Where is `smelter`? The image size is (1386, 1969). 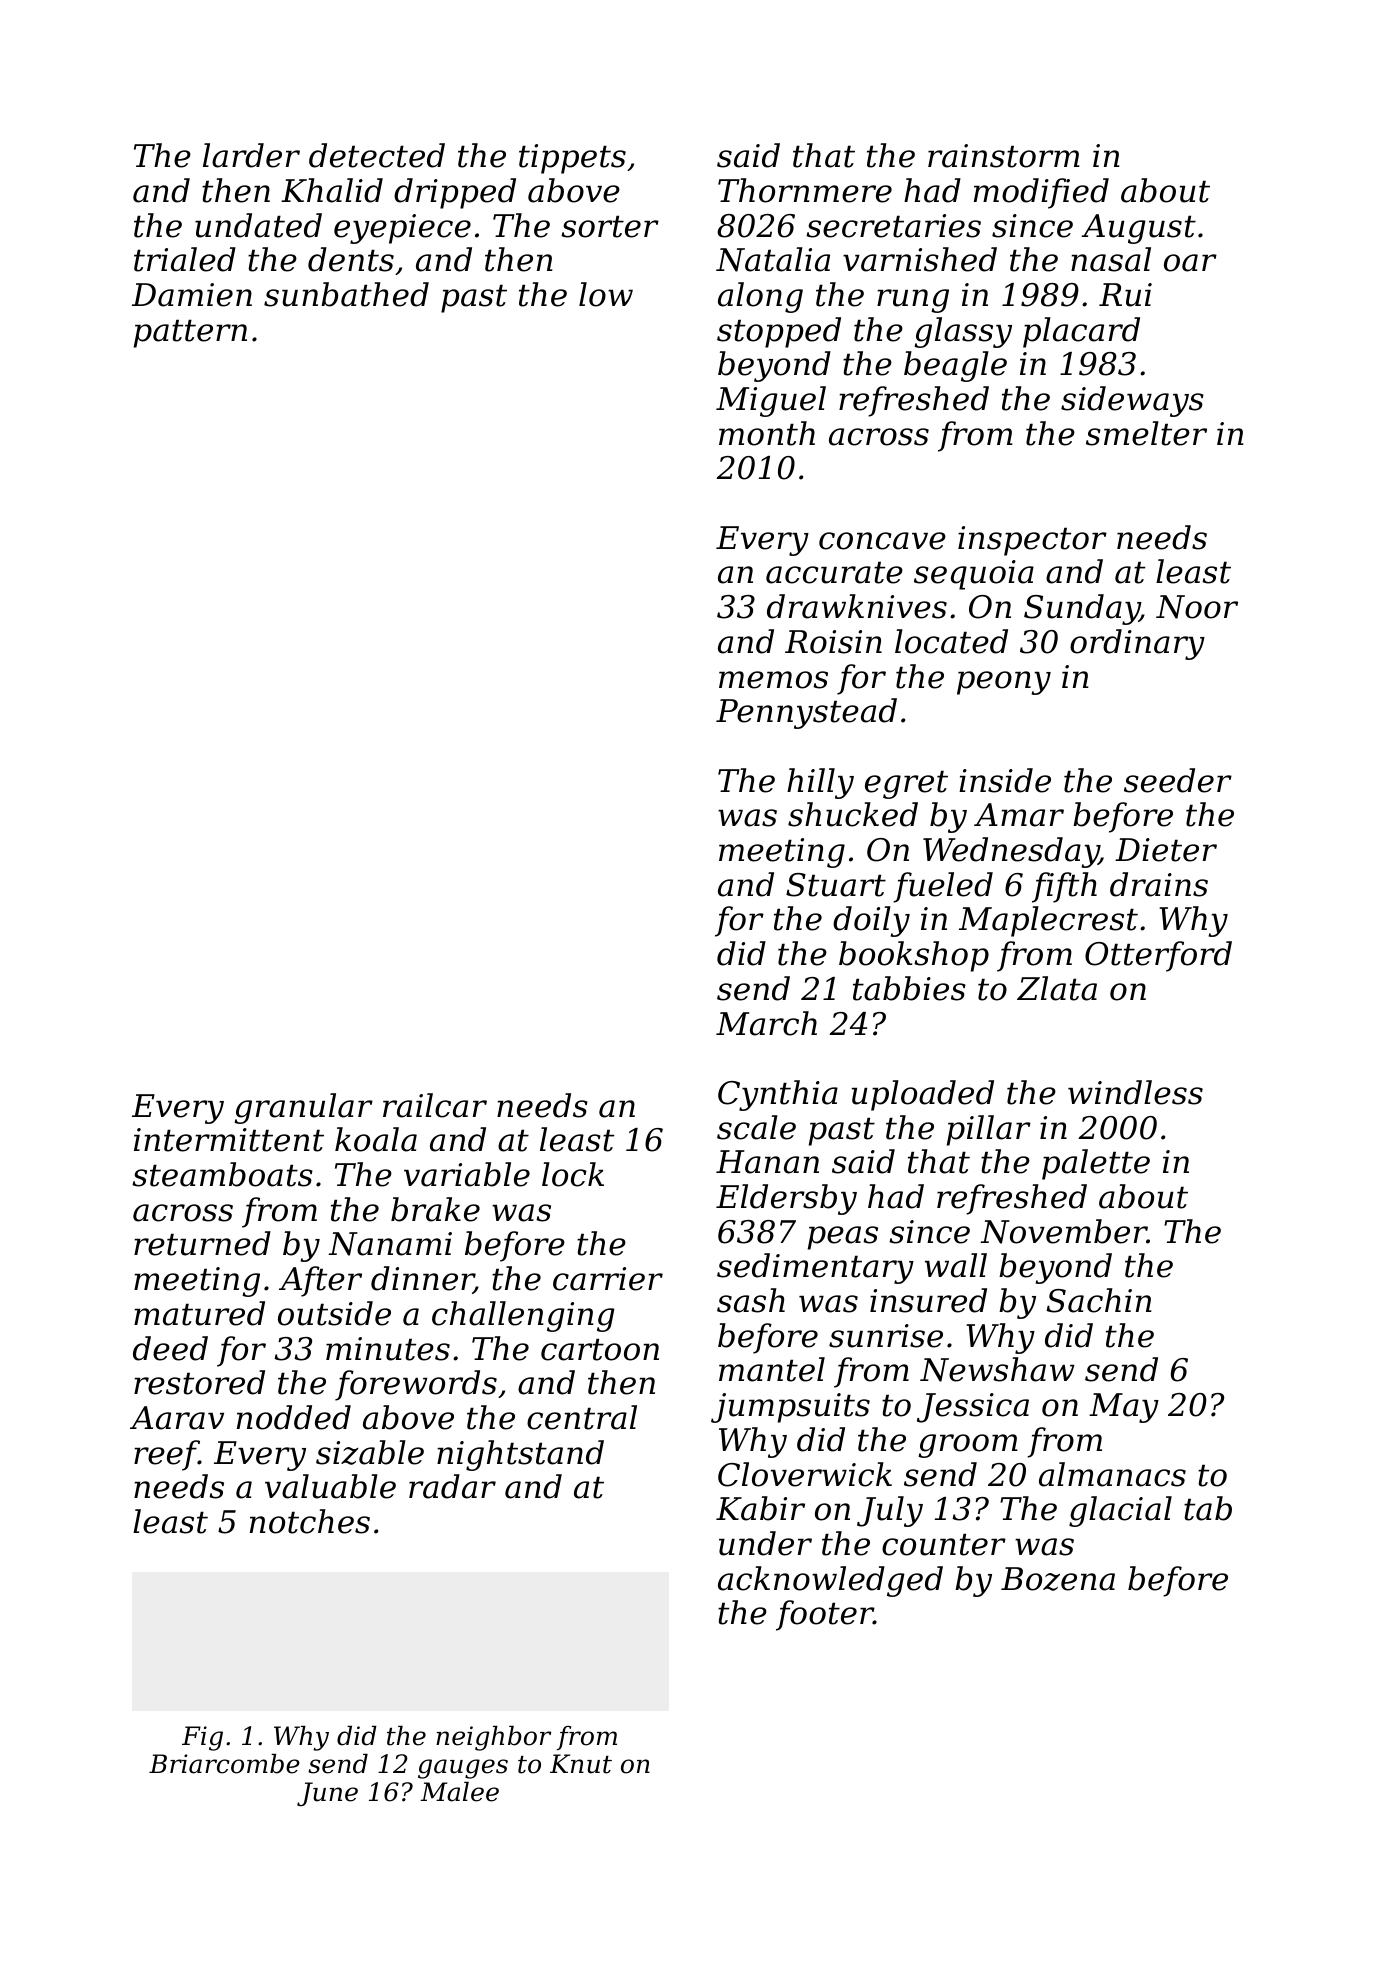
smelter is located at coordinates (1146, 433).
